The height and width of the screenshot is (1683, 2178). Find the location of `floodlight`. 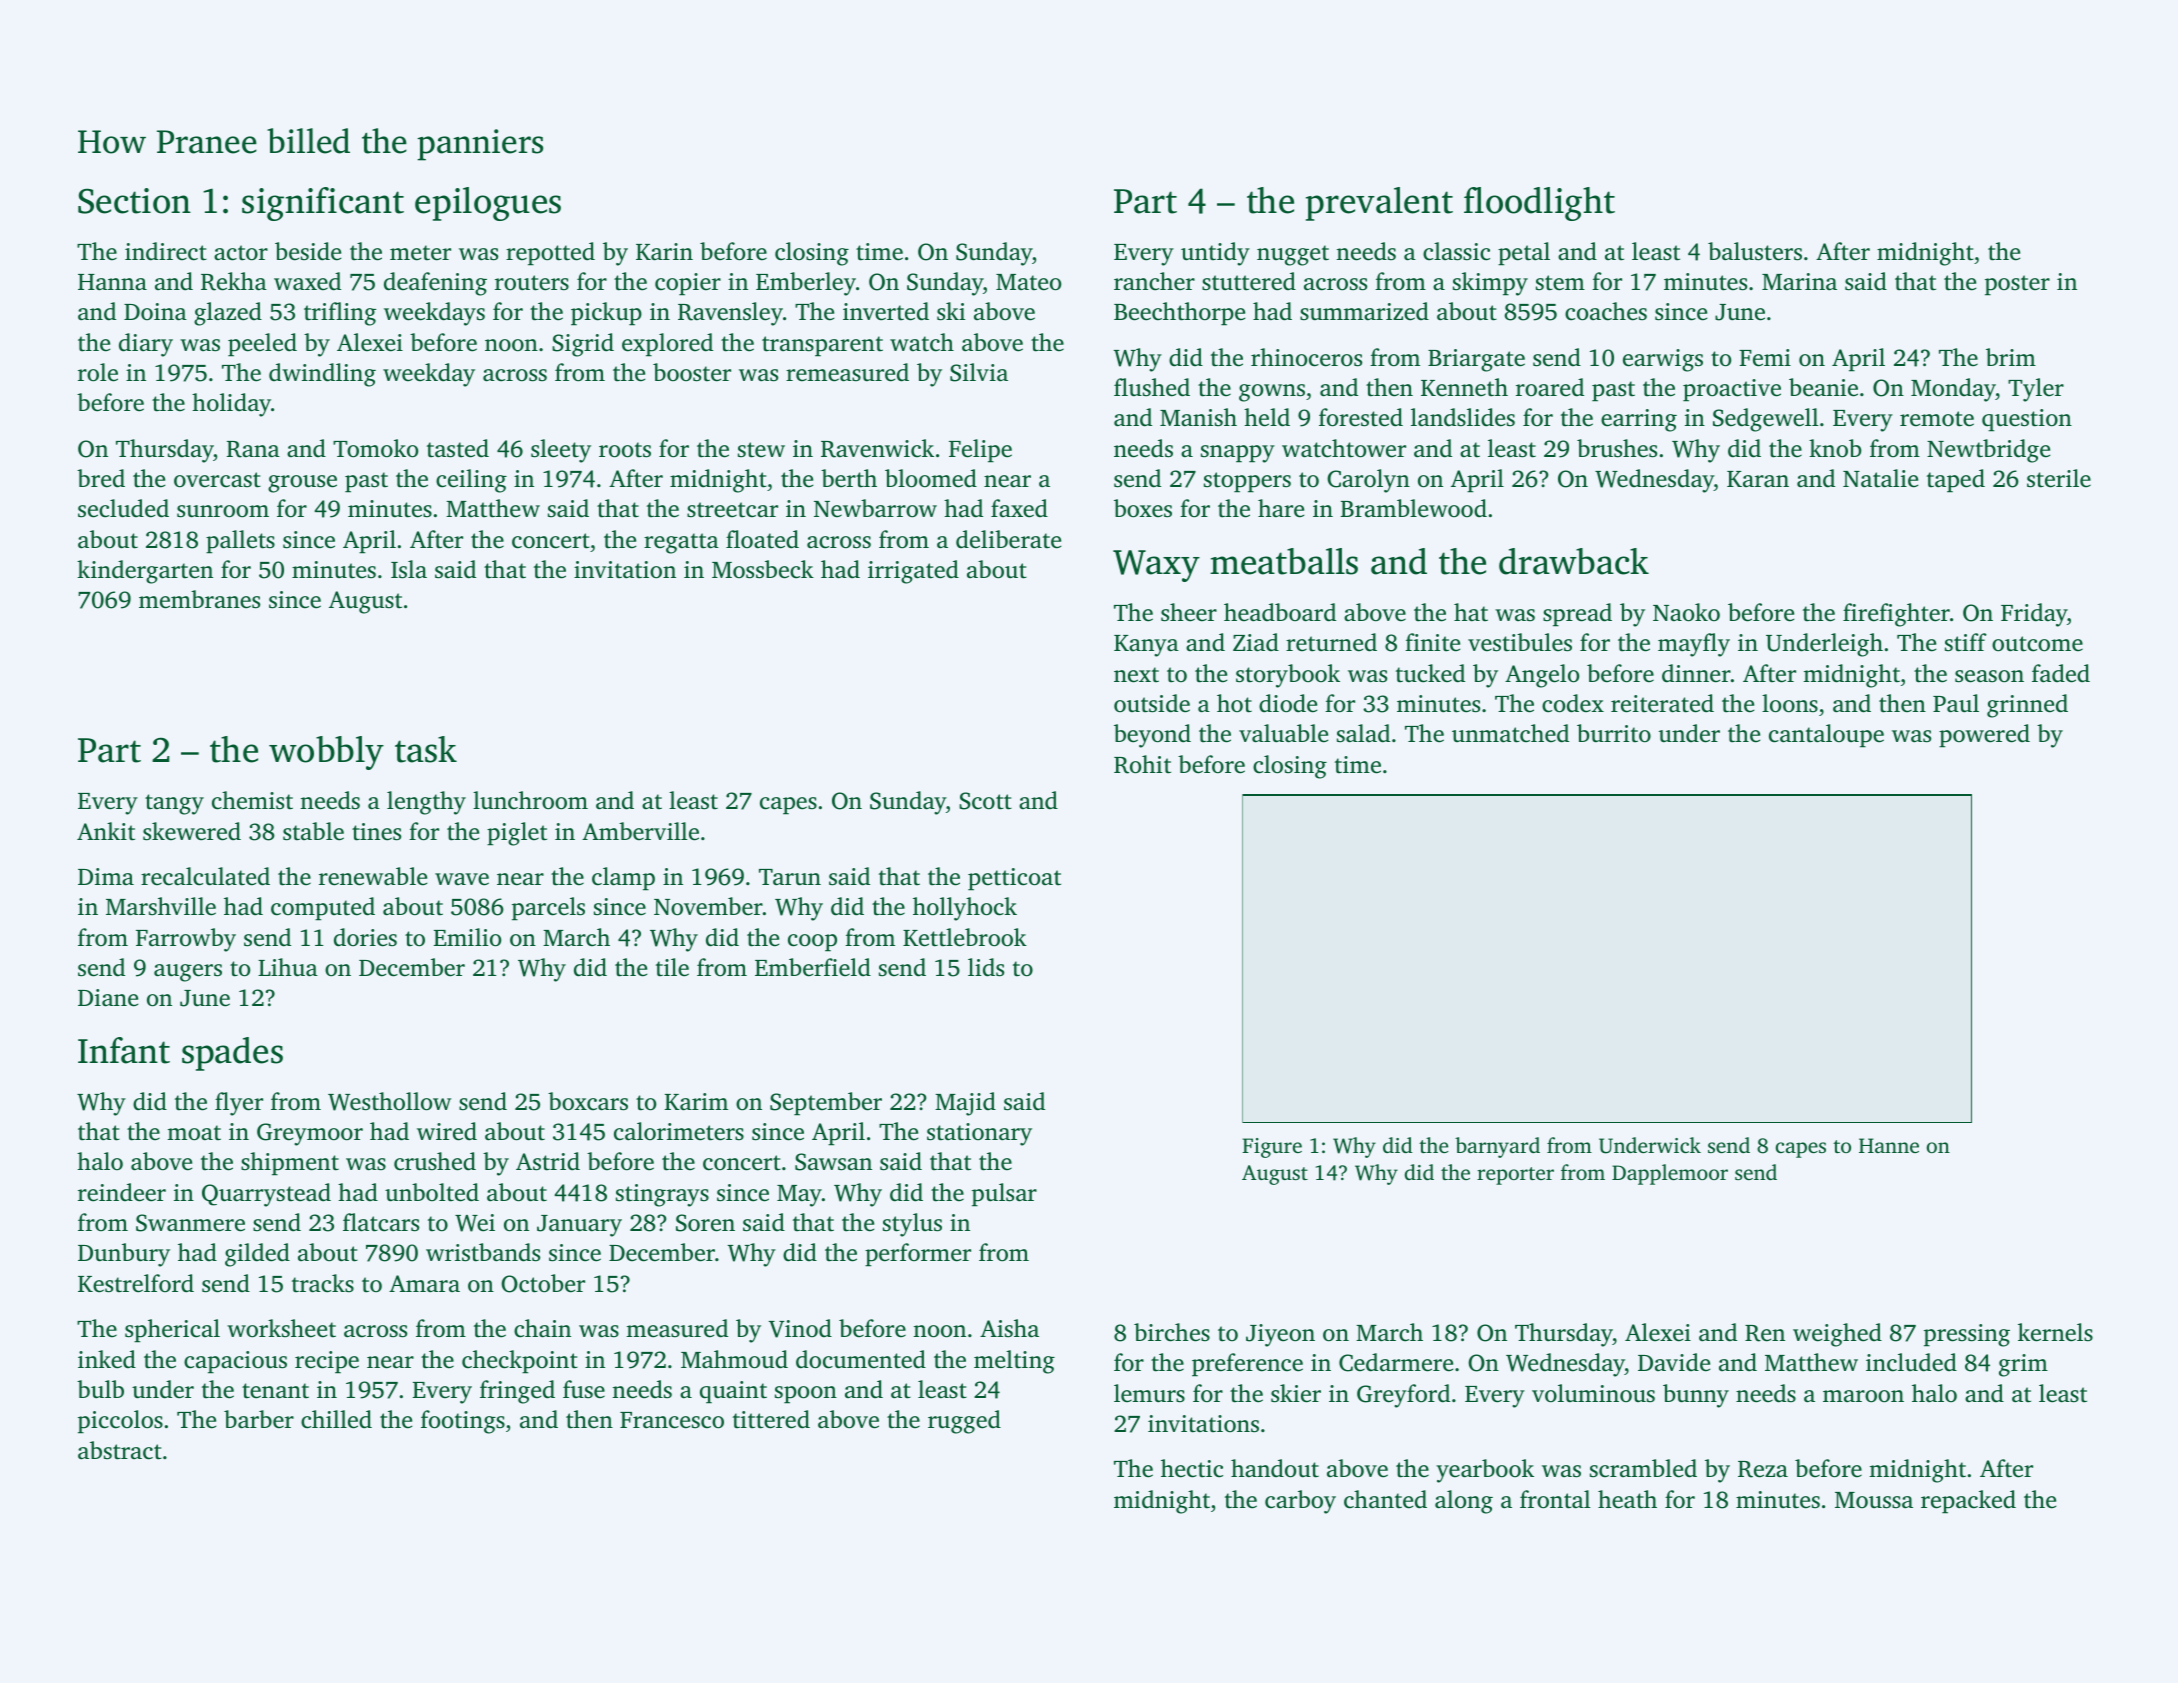

floodlight is located at coordinates (1539, 204).
